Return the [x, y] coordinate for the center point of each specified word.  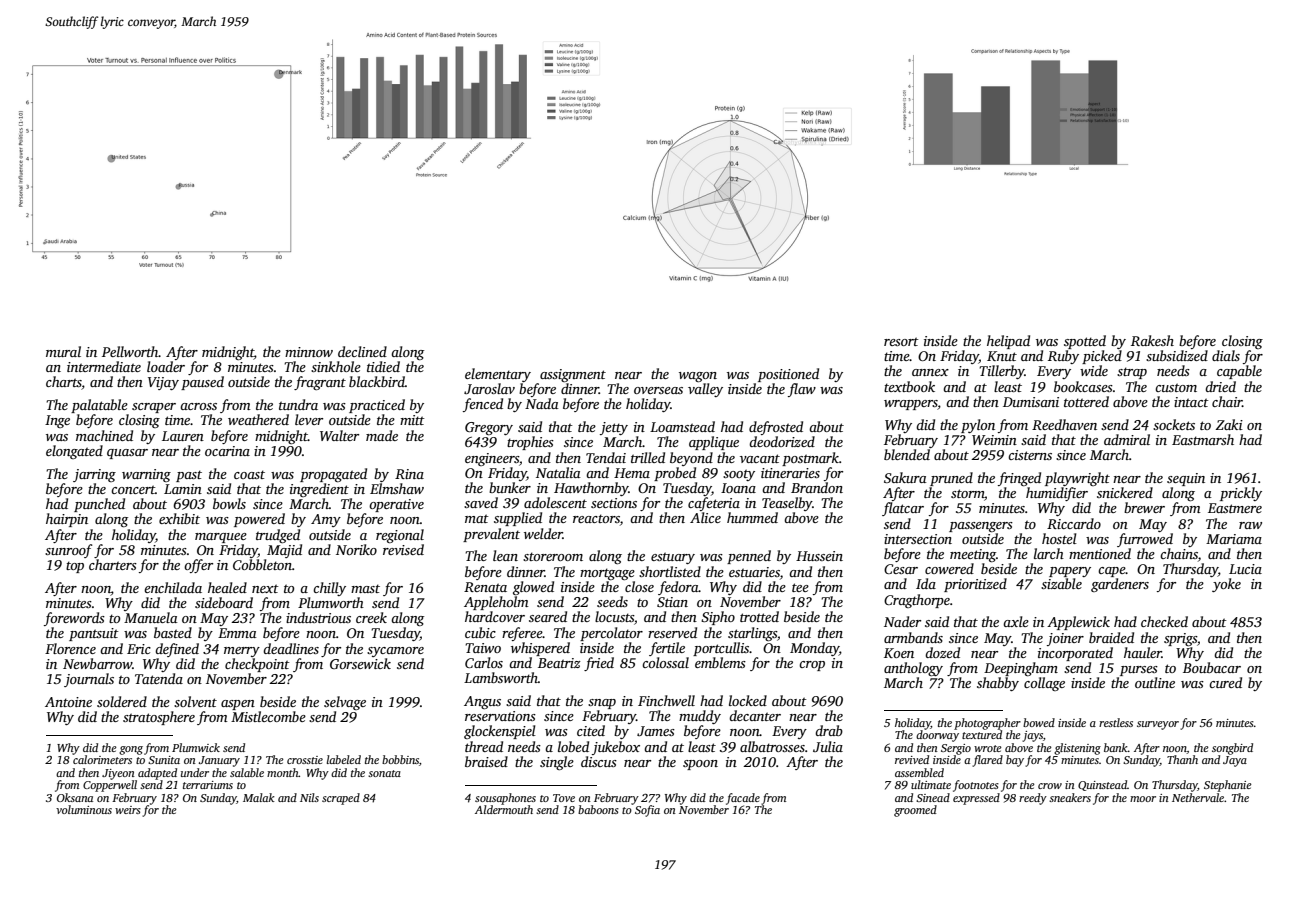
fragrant [320, 383]
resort [901, 341]
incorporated [1075, 654]
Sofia [647, 811]
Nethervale [1198, 797]
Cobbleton [262, 564]
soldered [122, 701]
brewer [1144, 507]
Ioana [738, 488]
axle [1016, 621]
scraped [341, 799]
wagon [698, 377]
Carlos [484, 662]
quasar [127, 454]
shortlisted [670, 571]
